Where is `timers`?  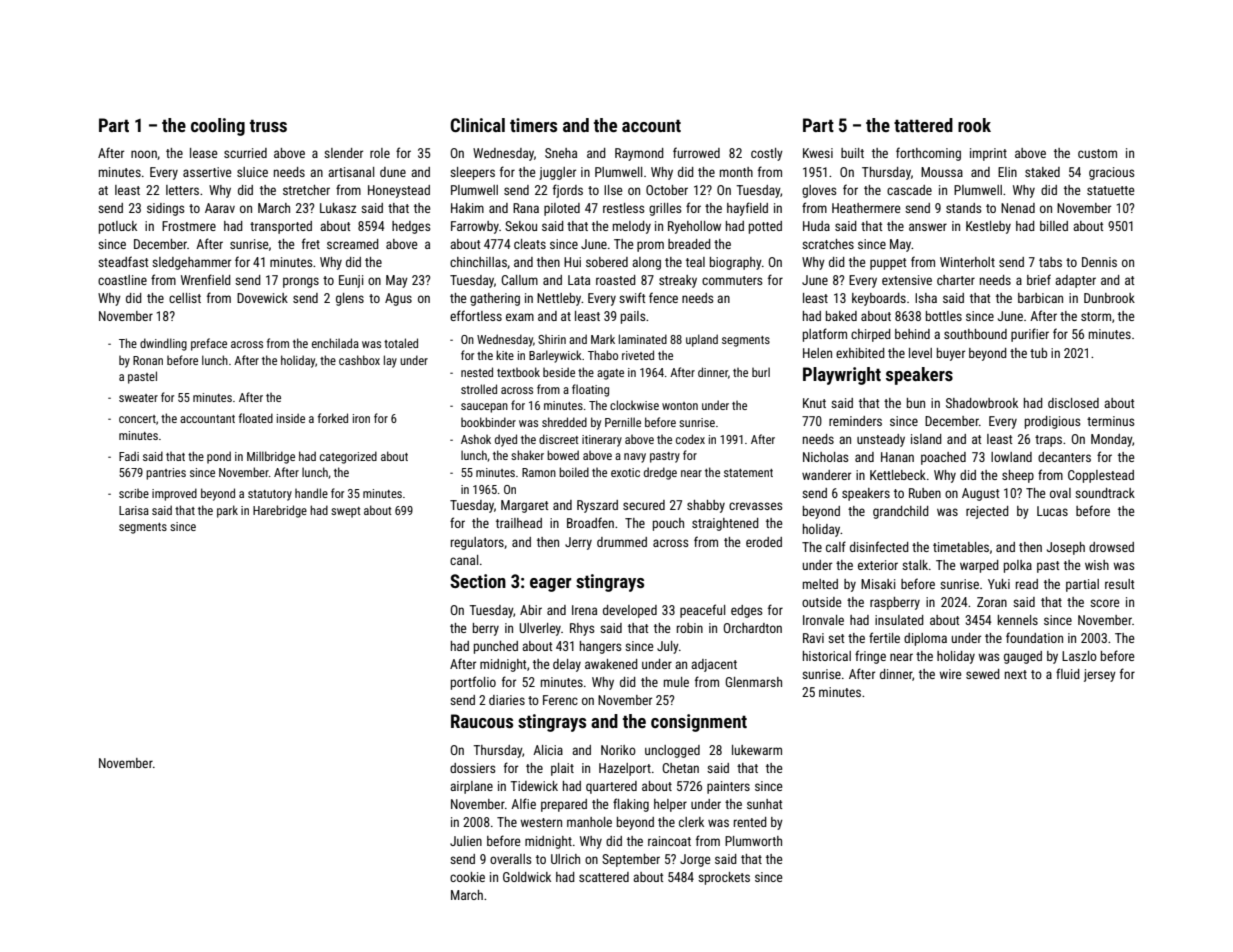 timers is located at coordinates (533, 125).
